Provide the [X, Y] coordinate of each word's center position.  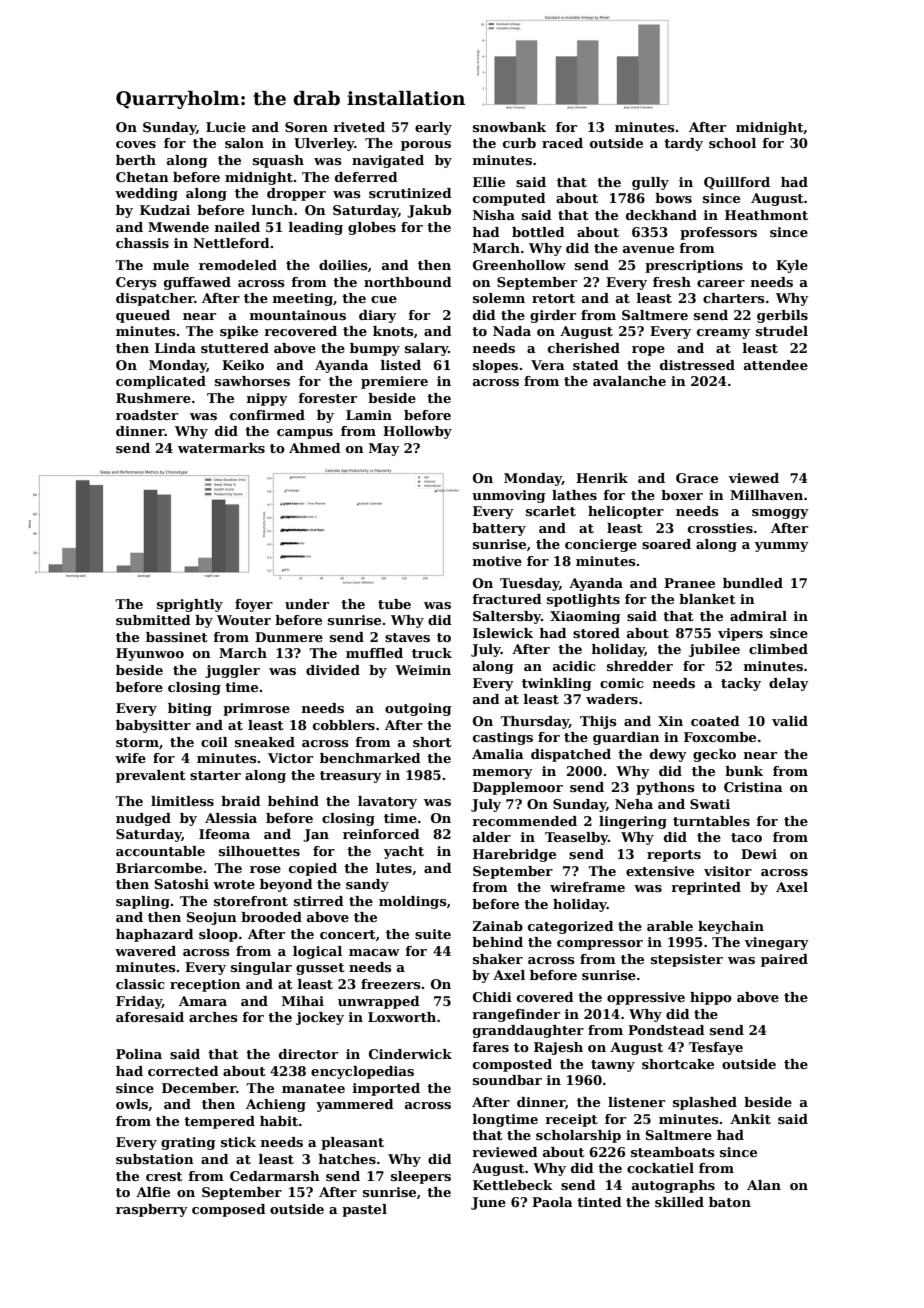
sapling [143, 902]
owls [132, 1104]
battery [499, 529]
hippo [711, 998]
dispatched [571, 755]
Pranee [689, 583]
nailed [237, 227]
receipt [571, 1120]
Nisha [494, 215]
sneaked [265, 742]
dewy [668, 755]
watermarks [221, 448]
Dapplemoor [518, 788]
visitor [728, 871]
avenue [648, 249]
